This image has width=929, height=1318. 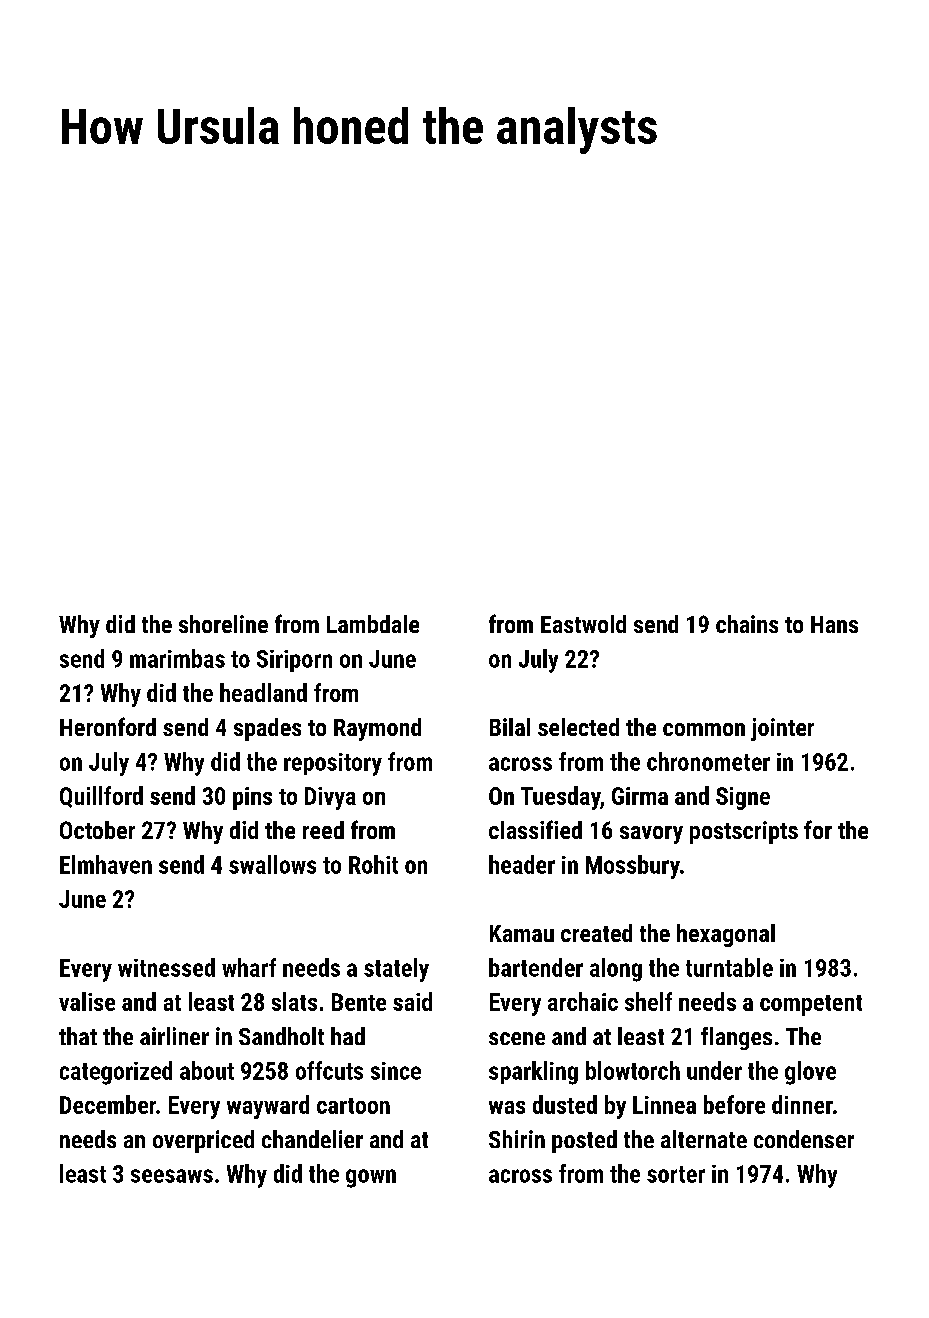 What do you see at coordinates (744, 832) in the image?
I see `postscripts` at bounding box center [744, 832].
